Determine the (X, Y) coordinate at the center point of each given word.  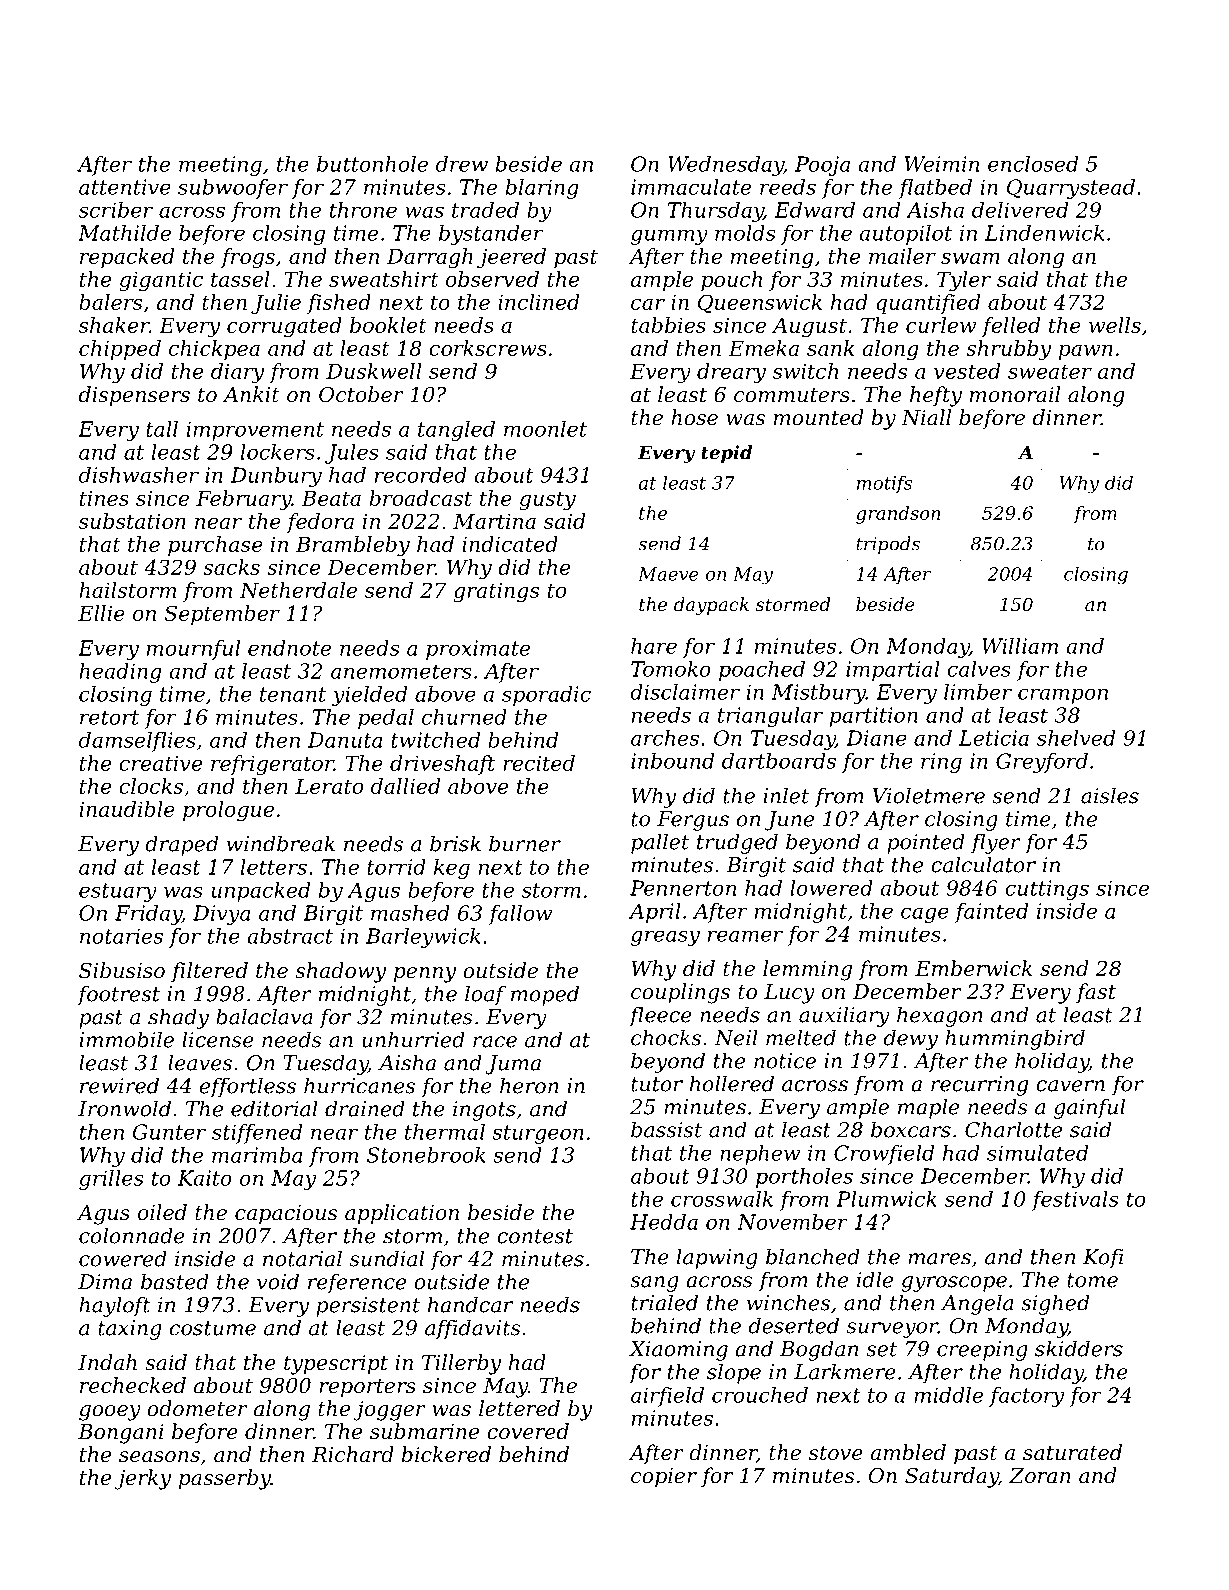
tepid (726, 454)
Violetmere (929, 795)
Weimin (942, 164)
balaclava (264, 1016)
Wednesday (726, 166)
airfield (667, 1397)
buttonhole (372, 164)
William (1020, 646)
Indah (107, 1362)
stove (836, 1453)
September (222, 615)
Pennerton (683, 888)
